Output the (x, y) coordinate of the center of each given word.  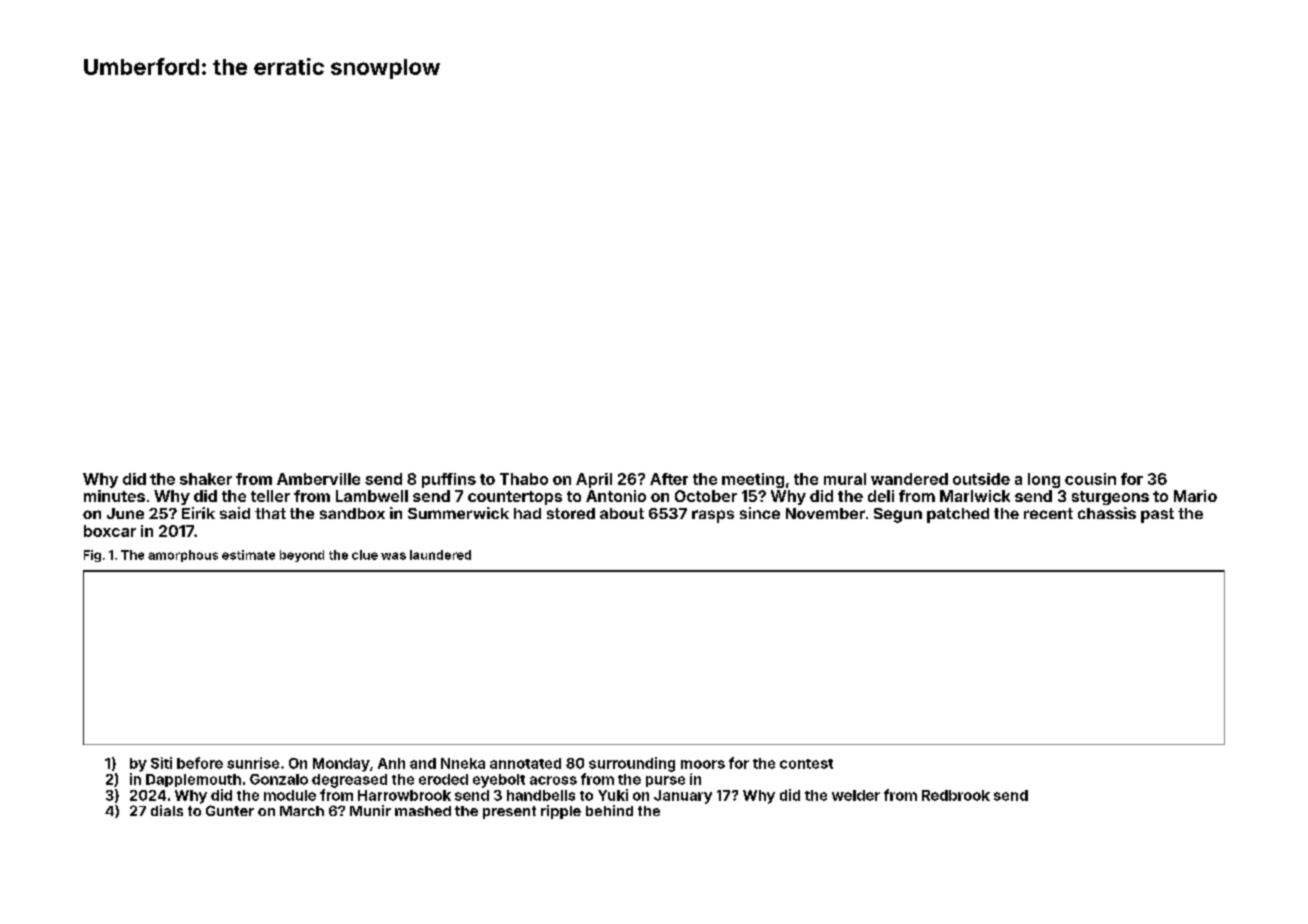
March (302, 811)
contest (806, 764)
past (1157, 515)
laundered (440, 555)
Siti (161, 763)
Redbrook (956, 795)
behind (609, 810)
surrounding (632, 764)
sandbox (352, 513)
